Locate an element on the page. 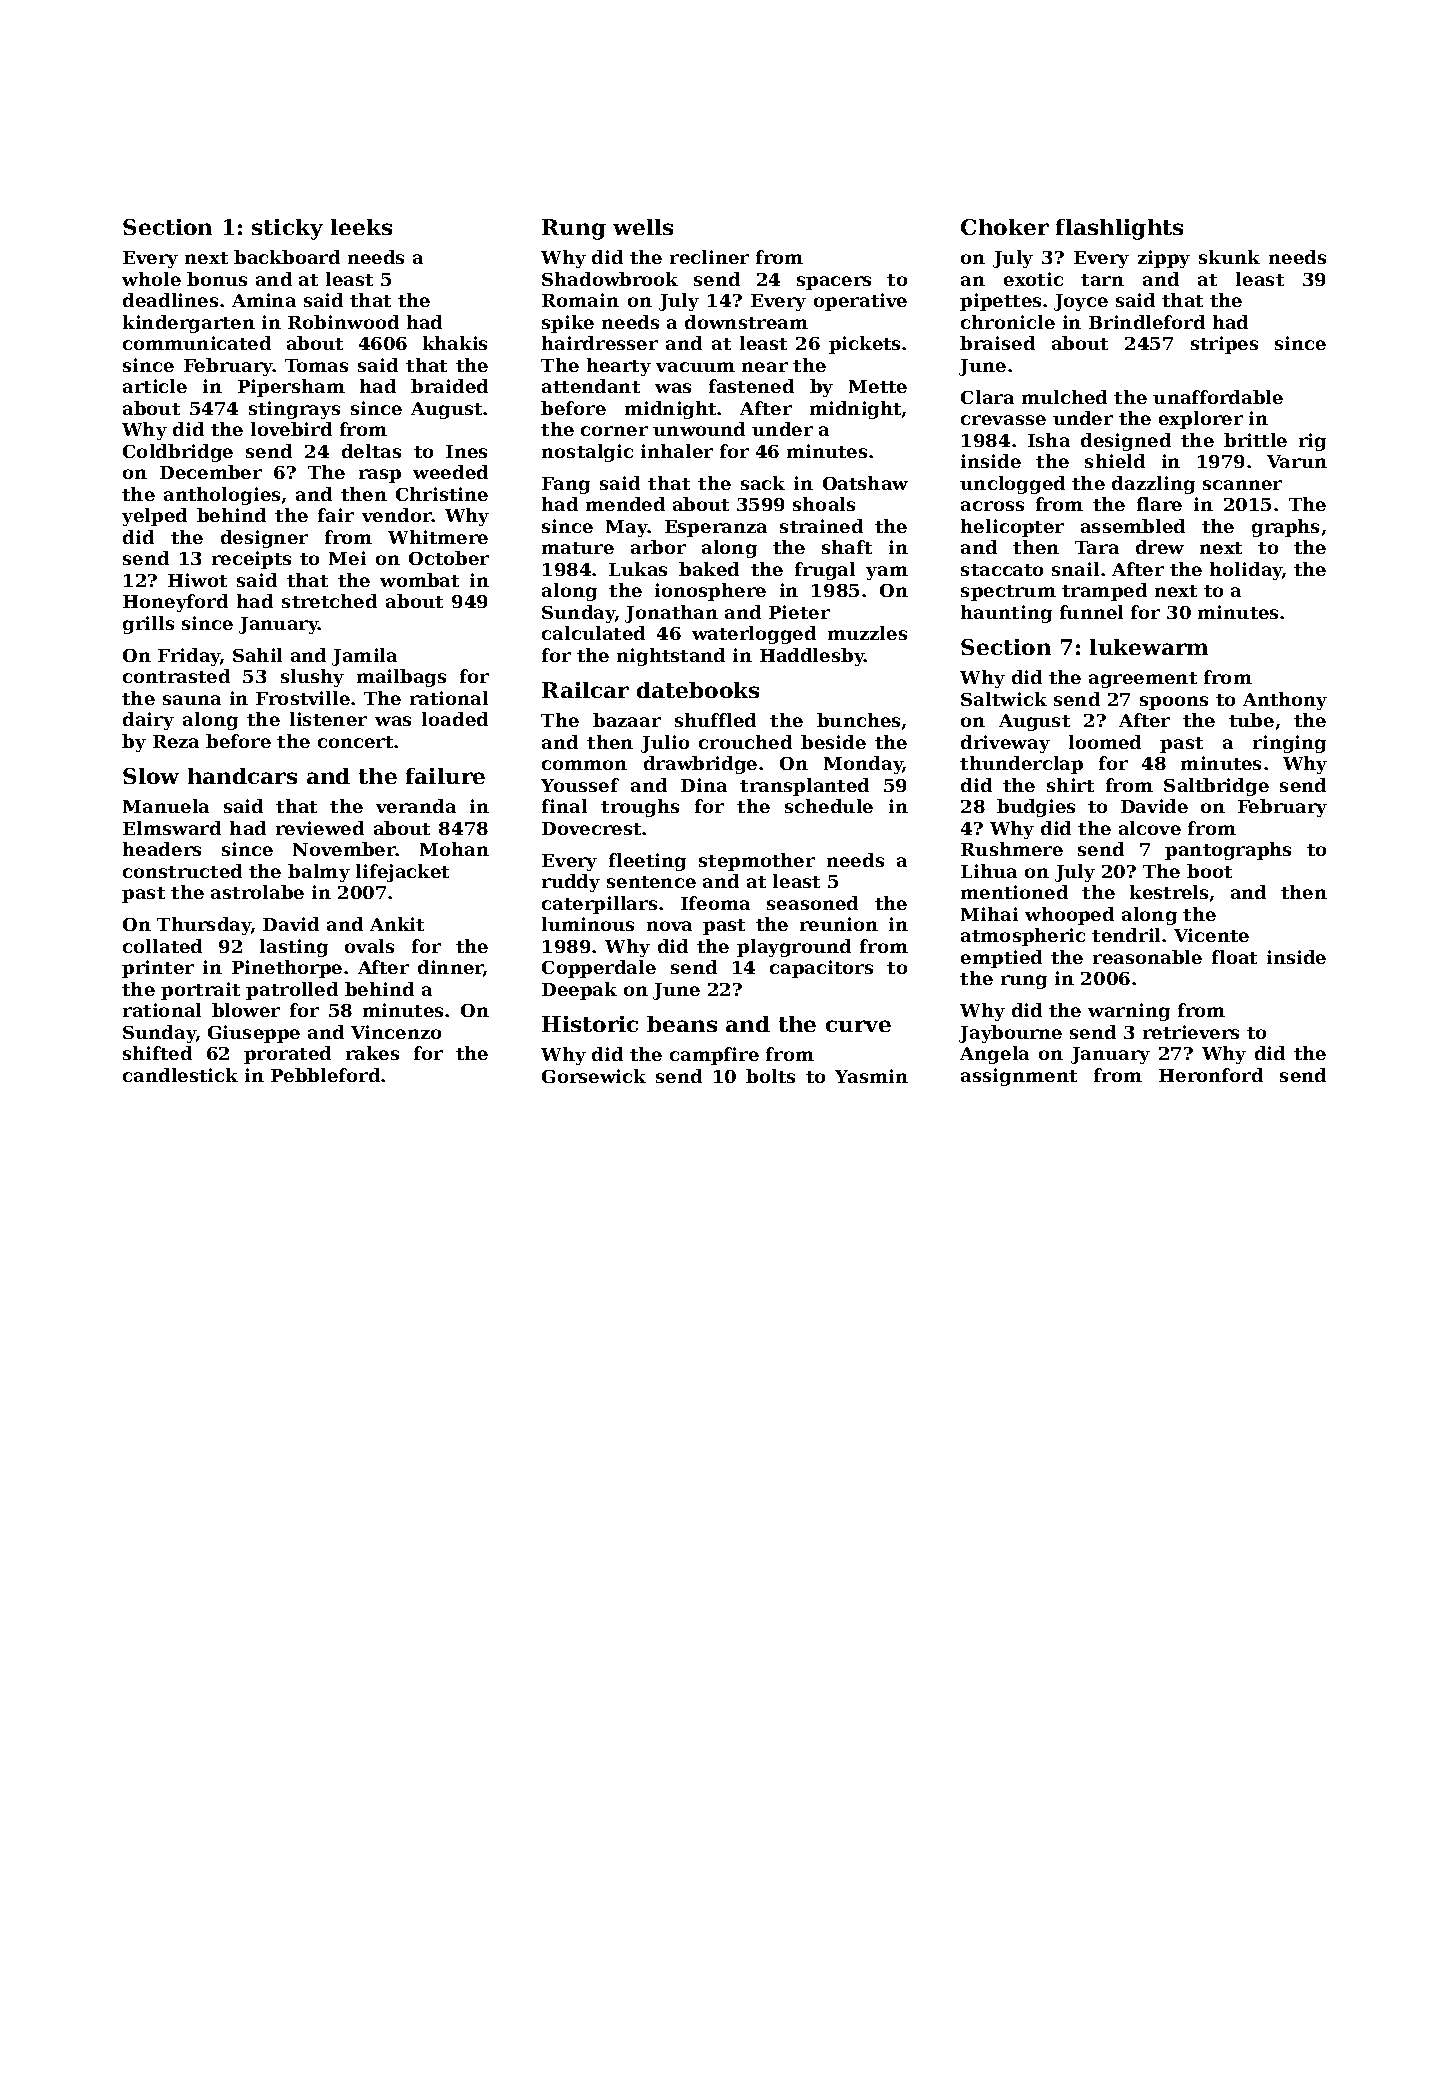 Image resolution: width=1450 pixels, height=2100 pixels. Gorsewick is located at coordinates (594, 1076).
